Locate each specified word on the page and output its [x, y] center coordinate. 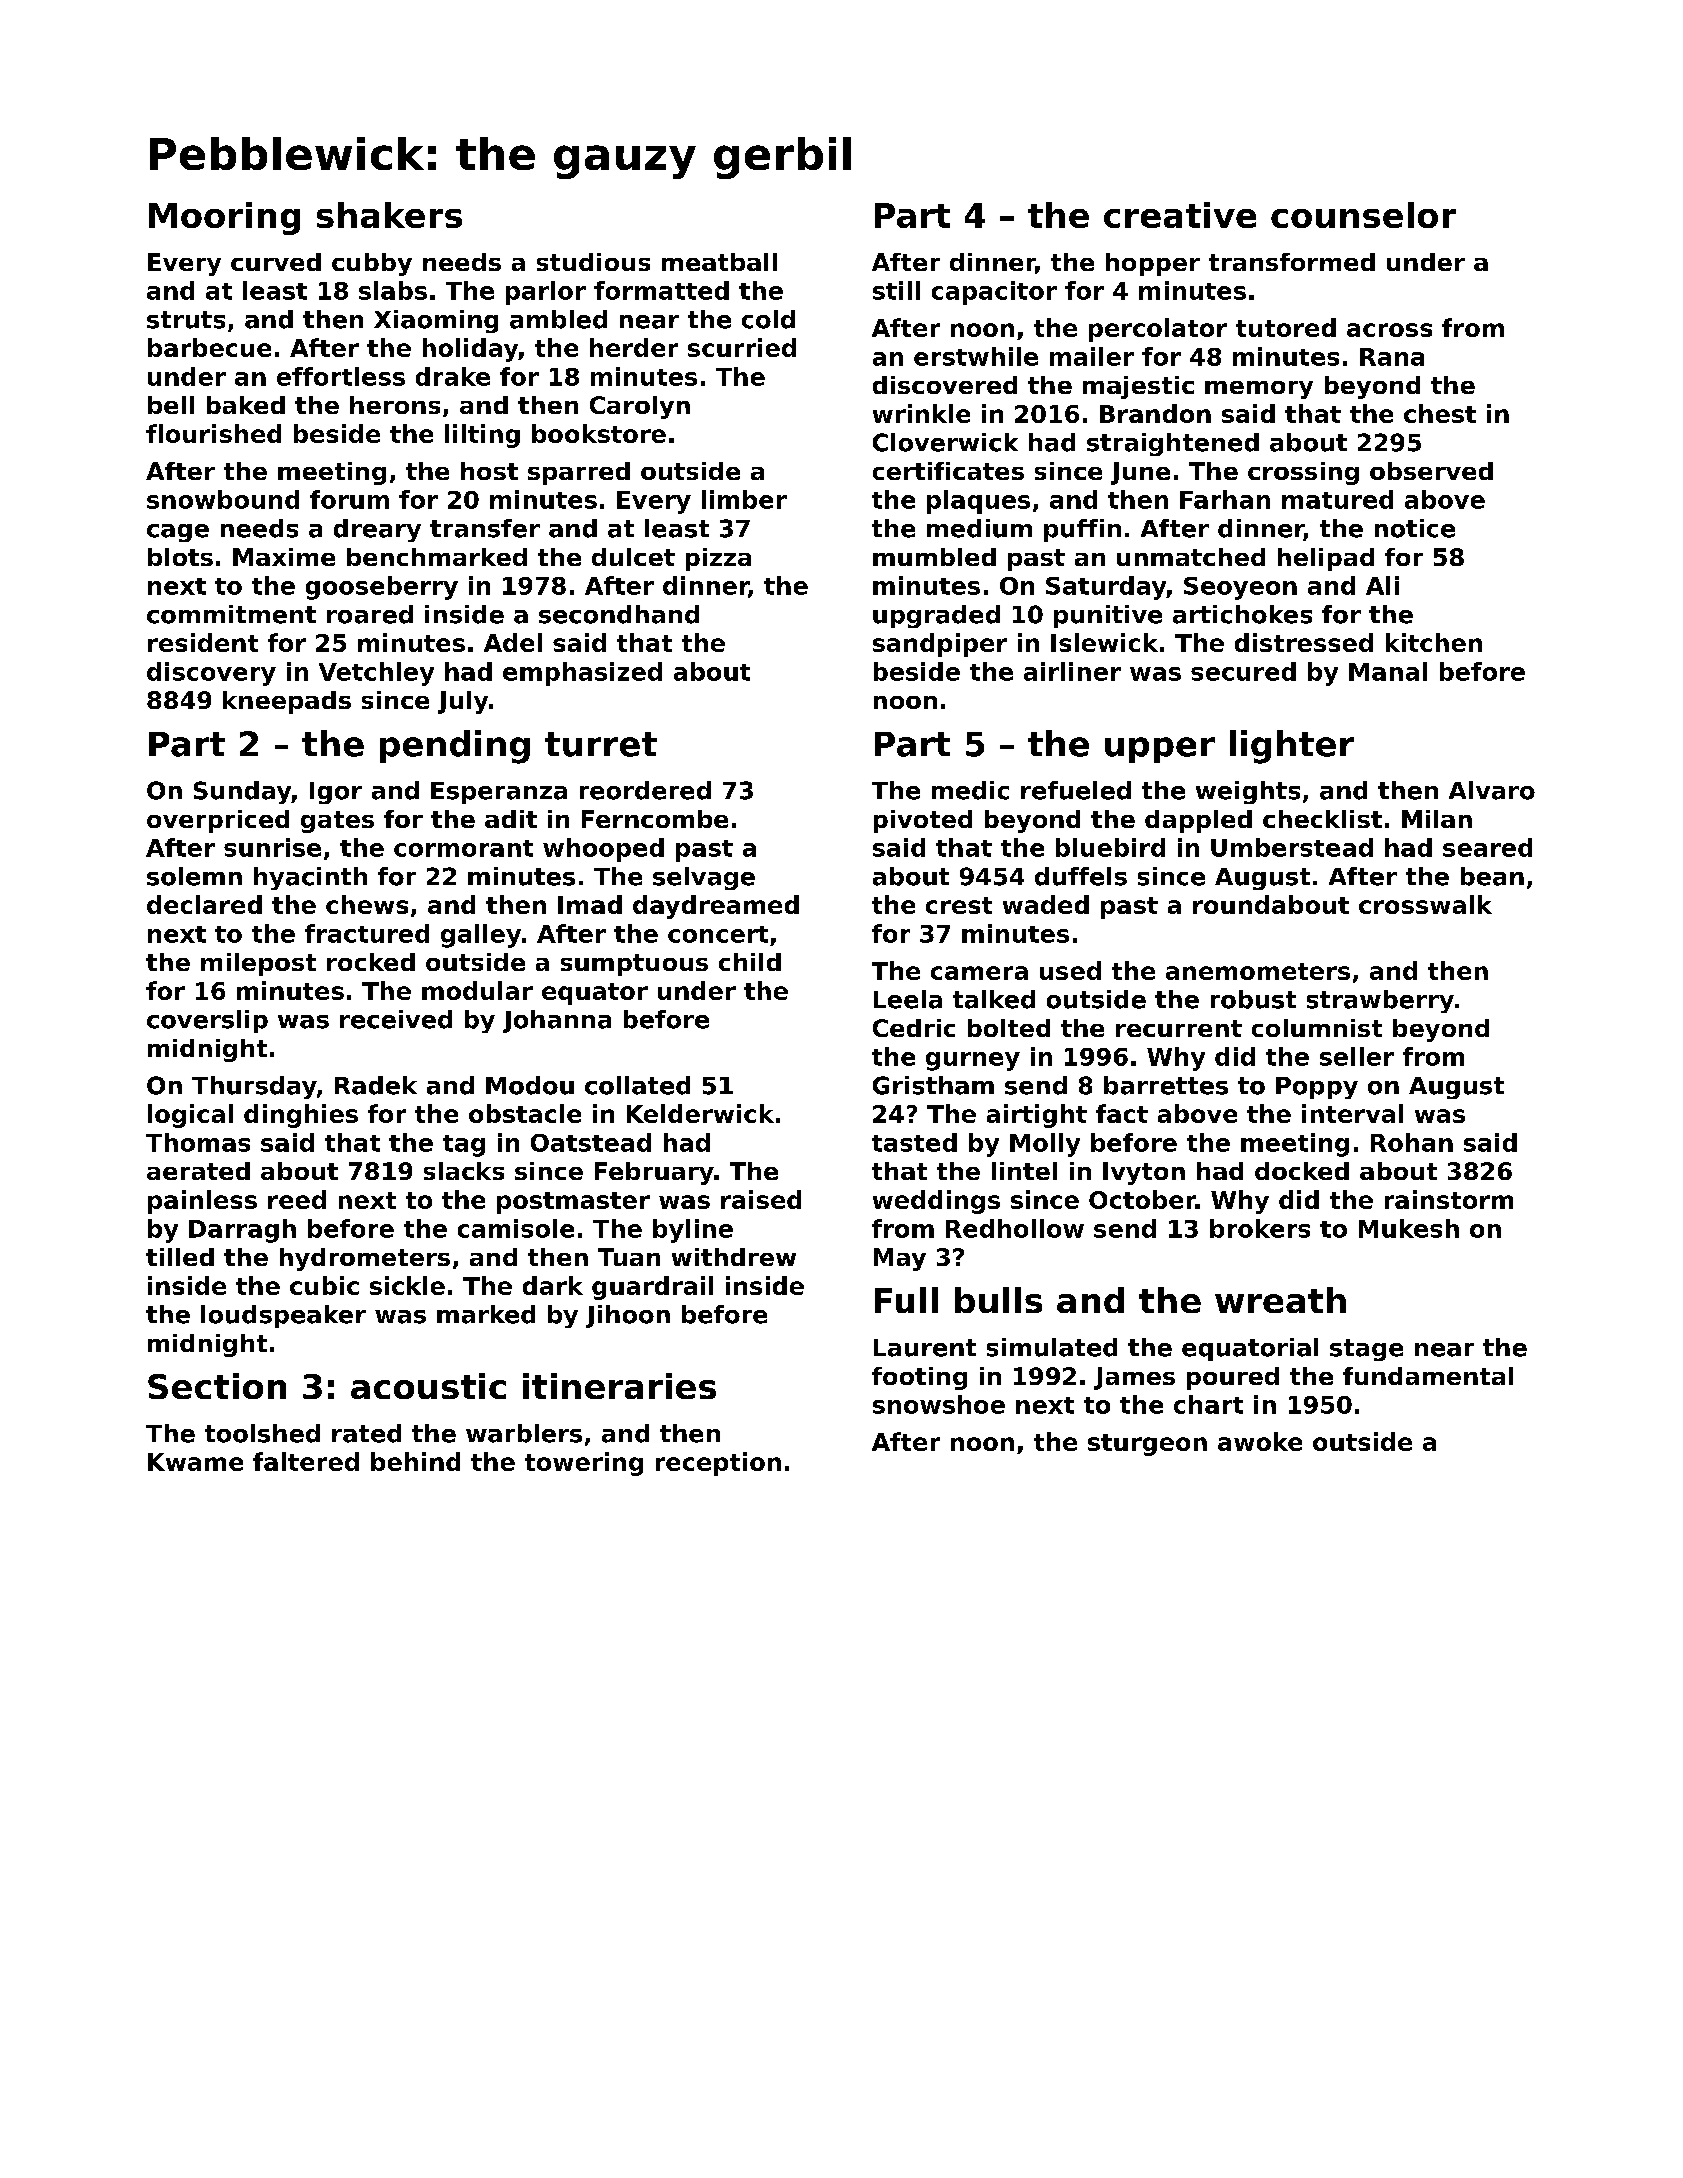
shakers [389, 215]
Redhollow [1015, 1228]
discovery [211, 674]
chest [1440, 413]
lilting [482, 436]
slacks [464, 1171]
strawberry [1380, 1001]
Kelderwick [700, 1113]
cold [768, 319]
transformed [1292, 262]
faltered [306, 1461]
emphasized [582, 674]
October [1142, 1199]
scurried [742, 347]
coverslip [207, 1021]
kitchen [1434, 642]
